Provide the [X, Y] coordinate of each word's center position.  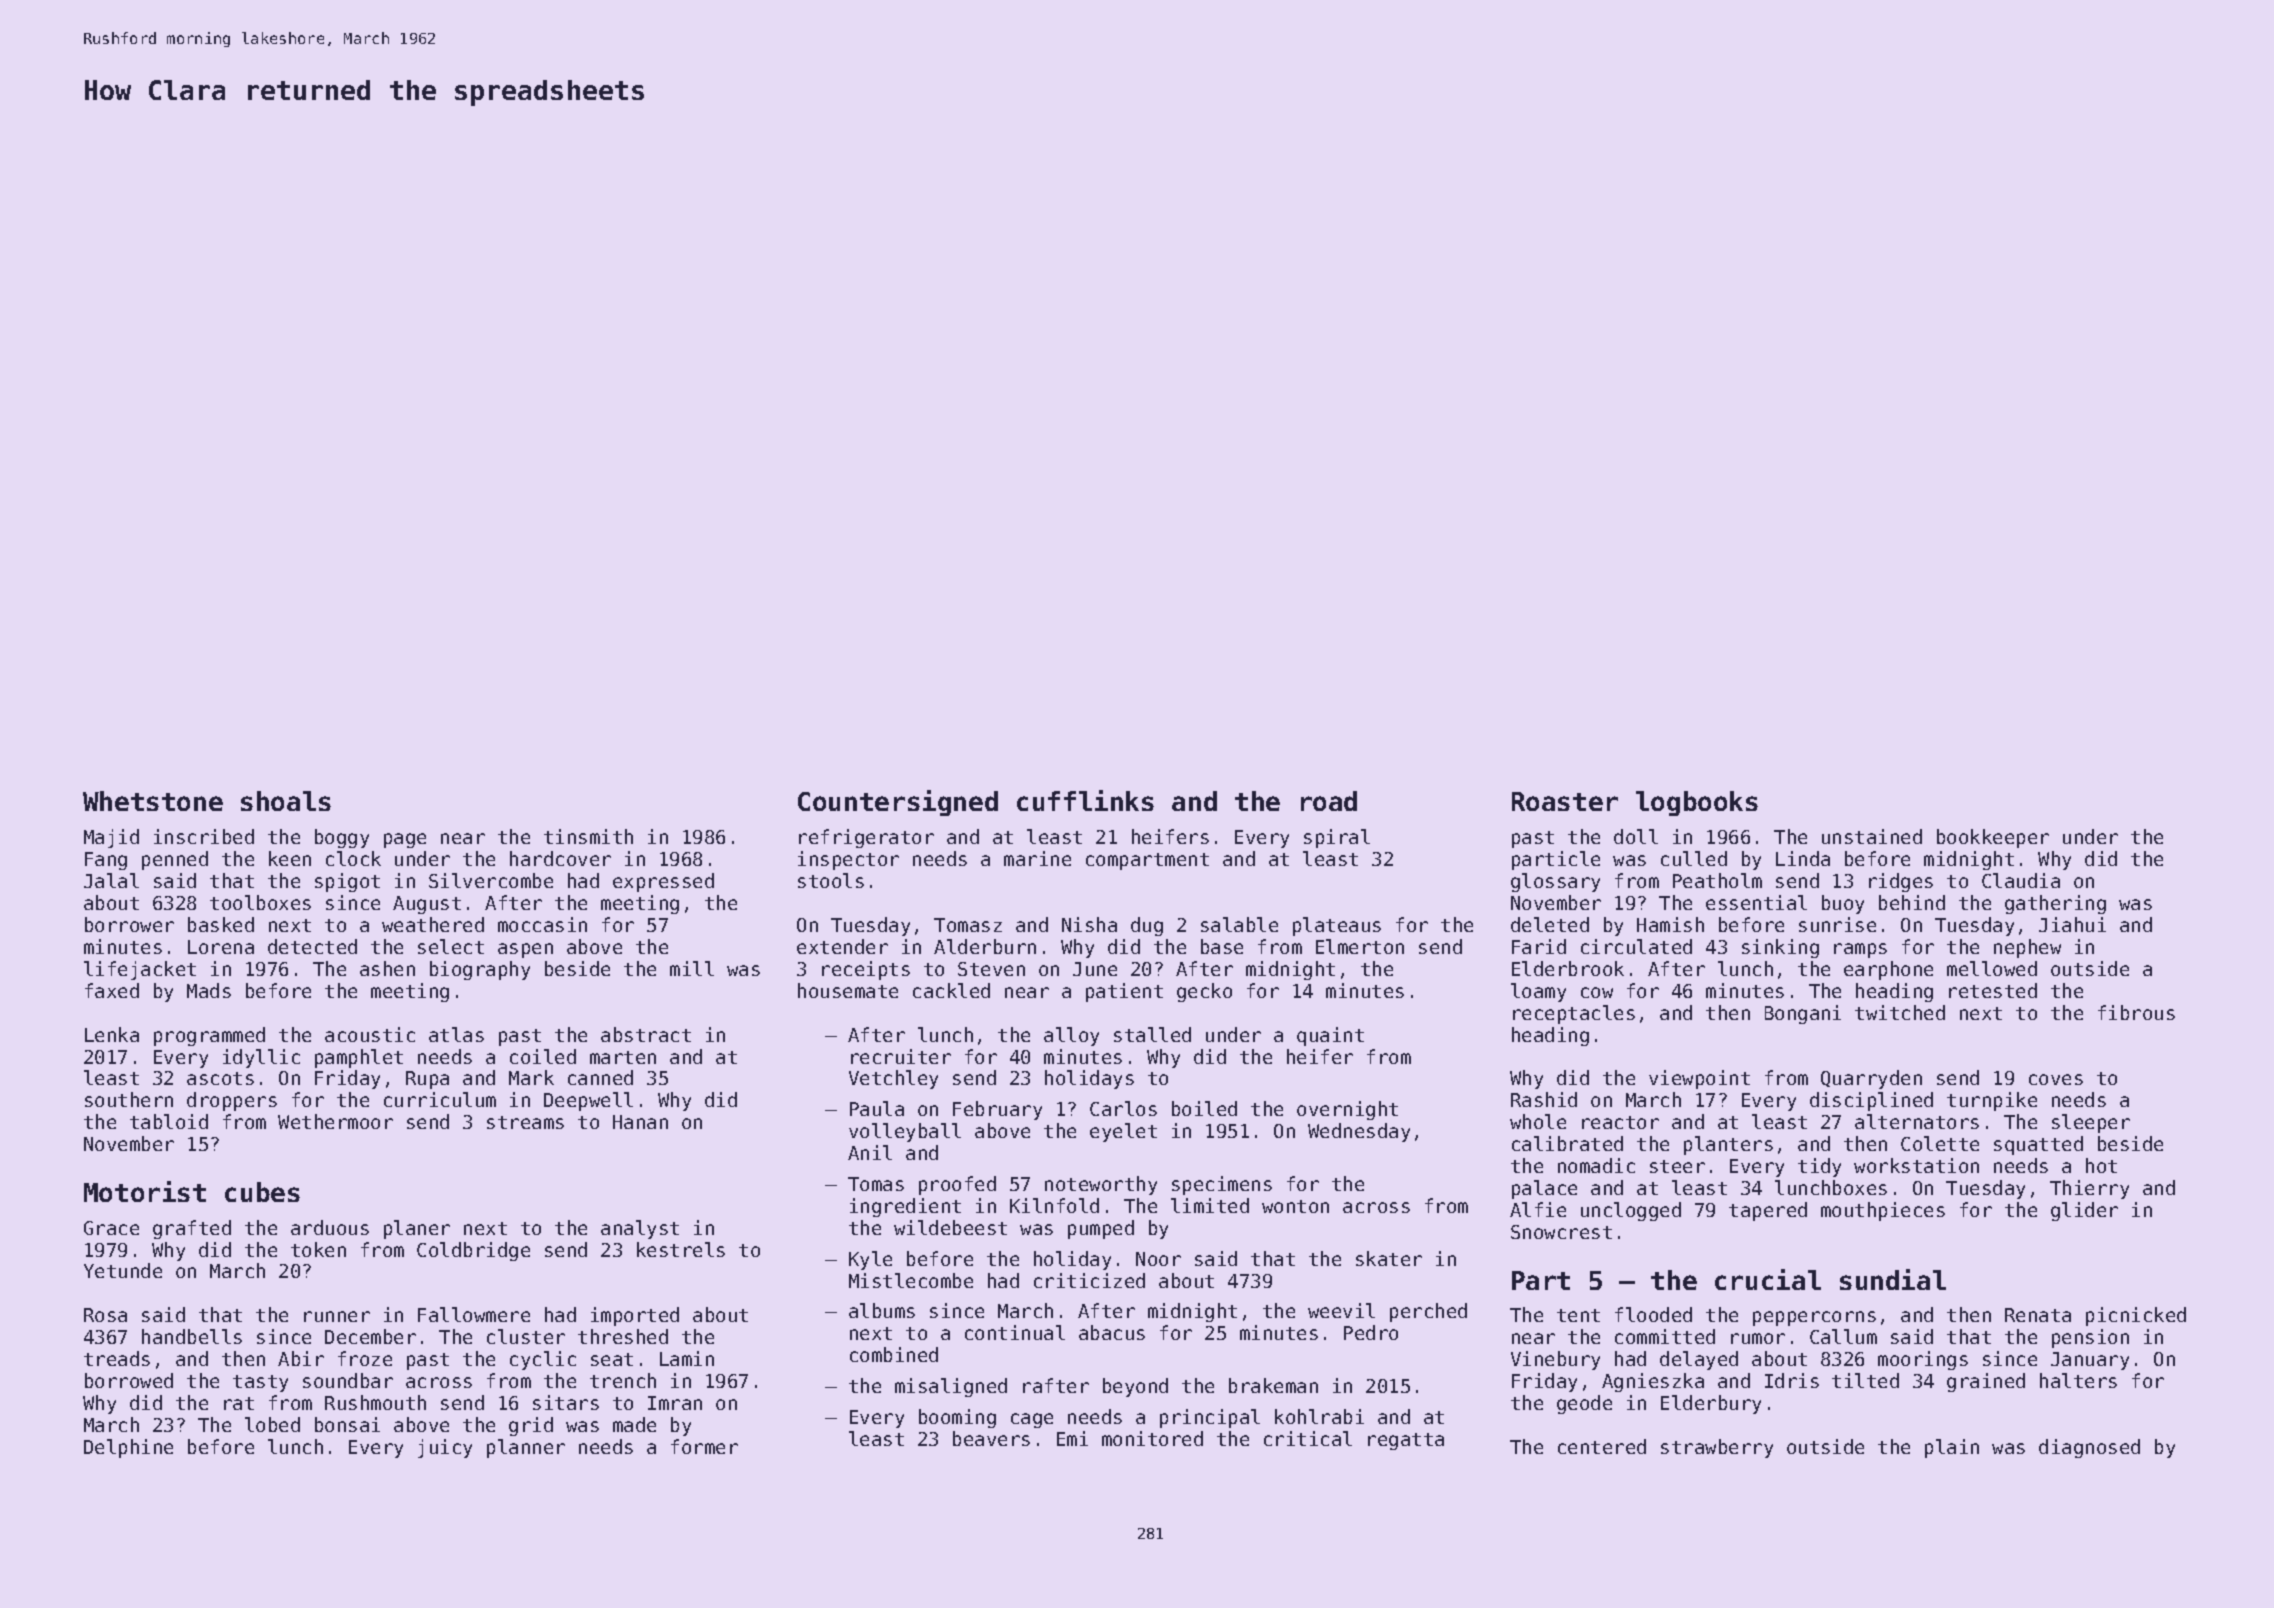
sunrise [1837, 924]
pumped [1101, 1229]
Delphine [128, 1448]
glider [2084, 1211]
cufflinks [1085, 800]
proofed [957, 1185]
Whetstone [153, 801]
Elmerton [1360, 946]
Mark [531, 1077]
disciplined [1871, 1101]
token [318, 1249]
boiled [1204, 1108]
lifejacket [140, 970]
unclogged [1631, 1211]
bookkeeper [1993, 838]
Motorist [145, 1191]
